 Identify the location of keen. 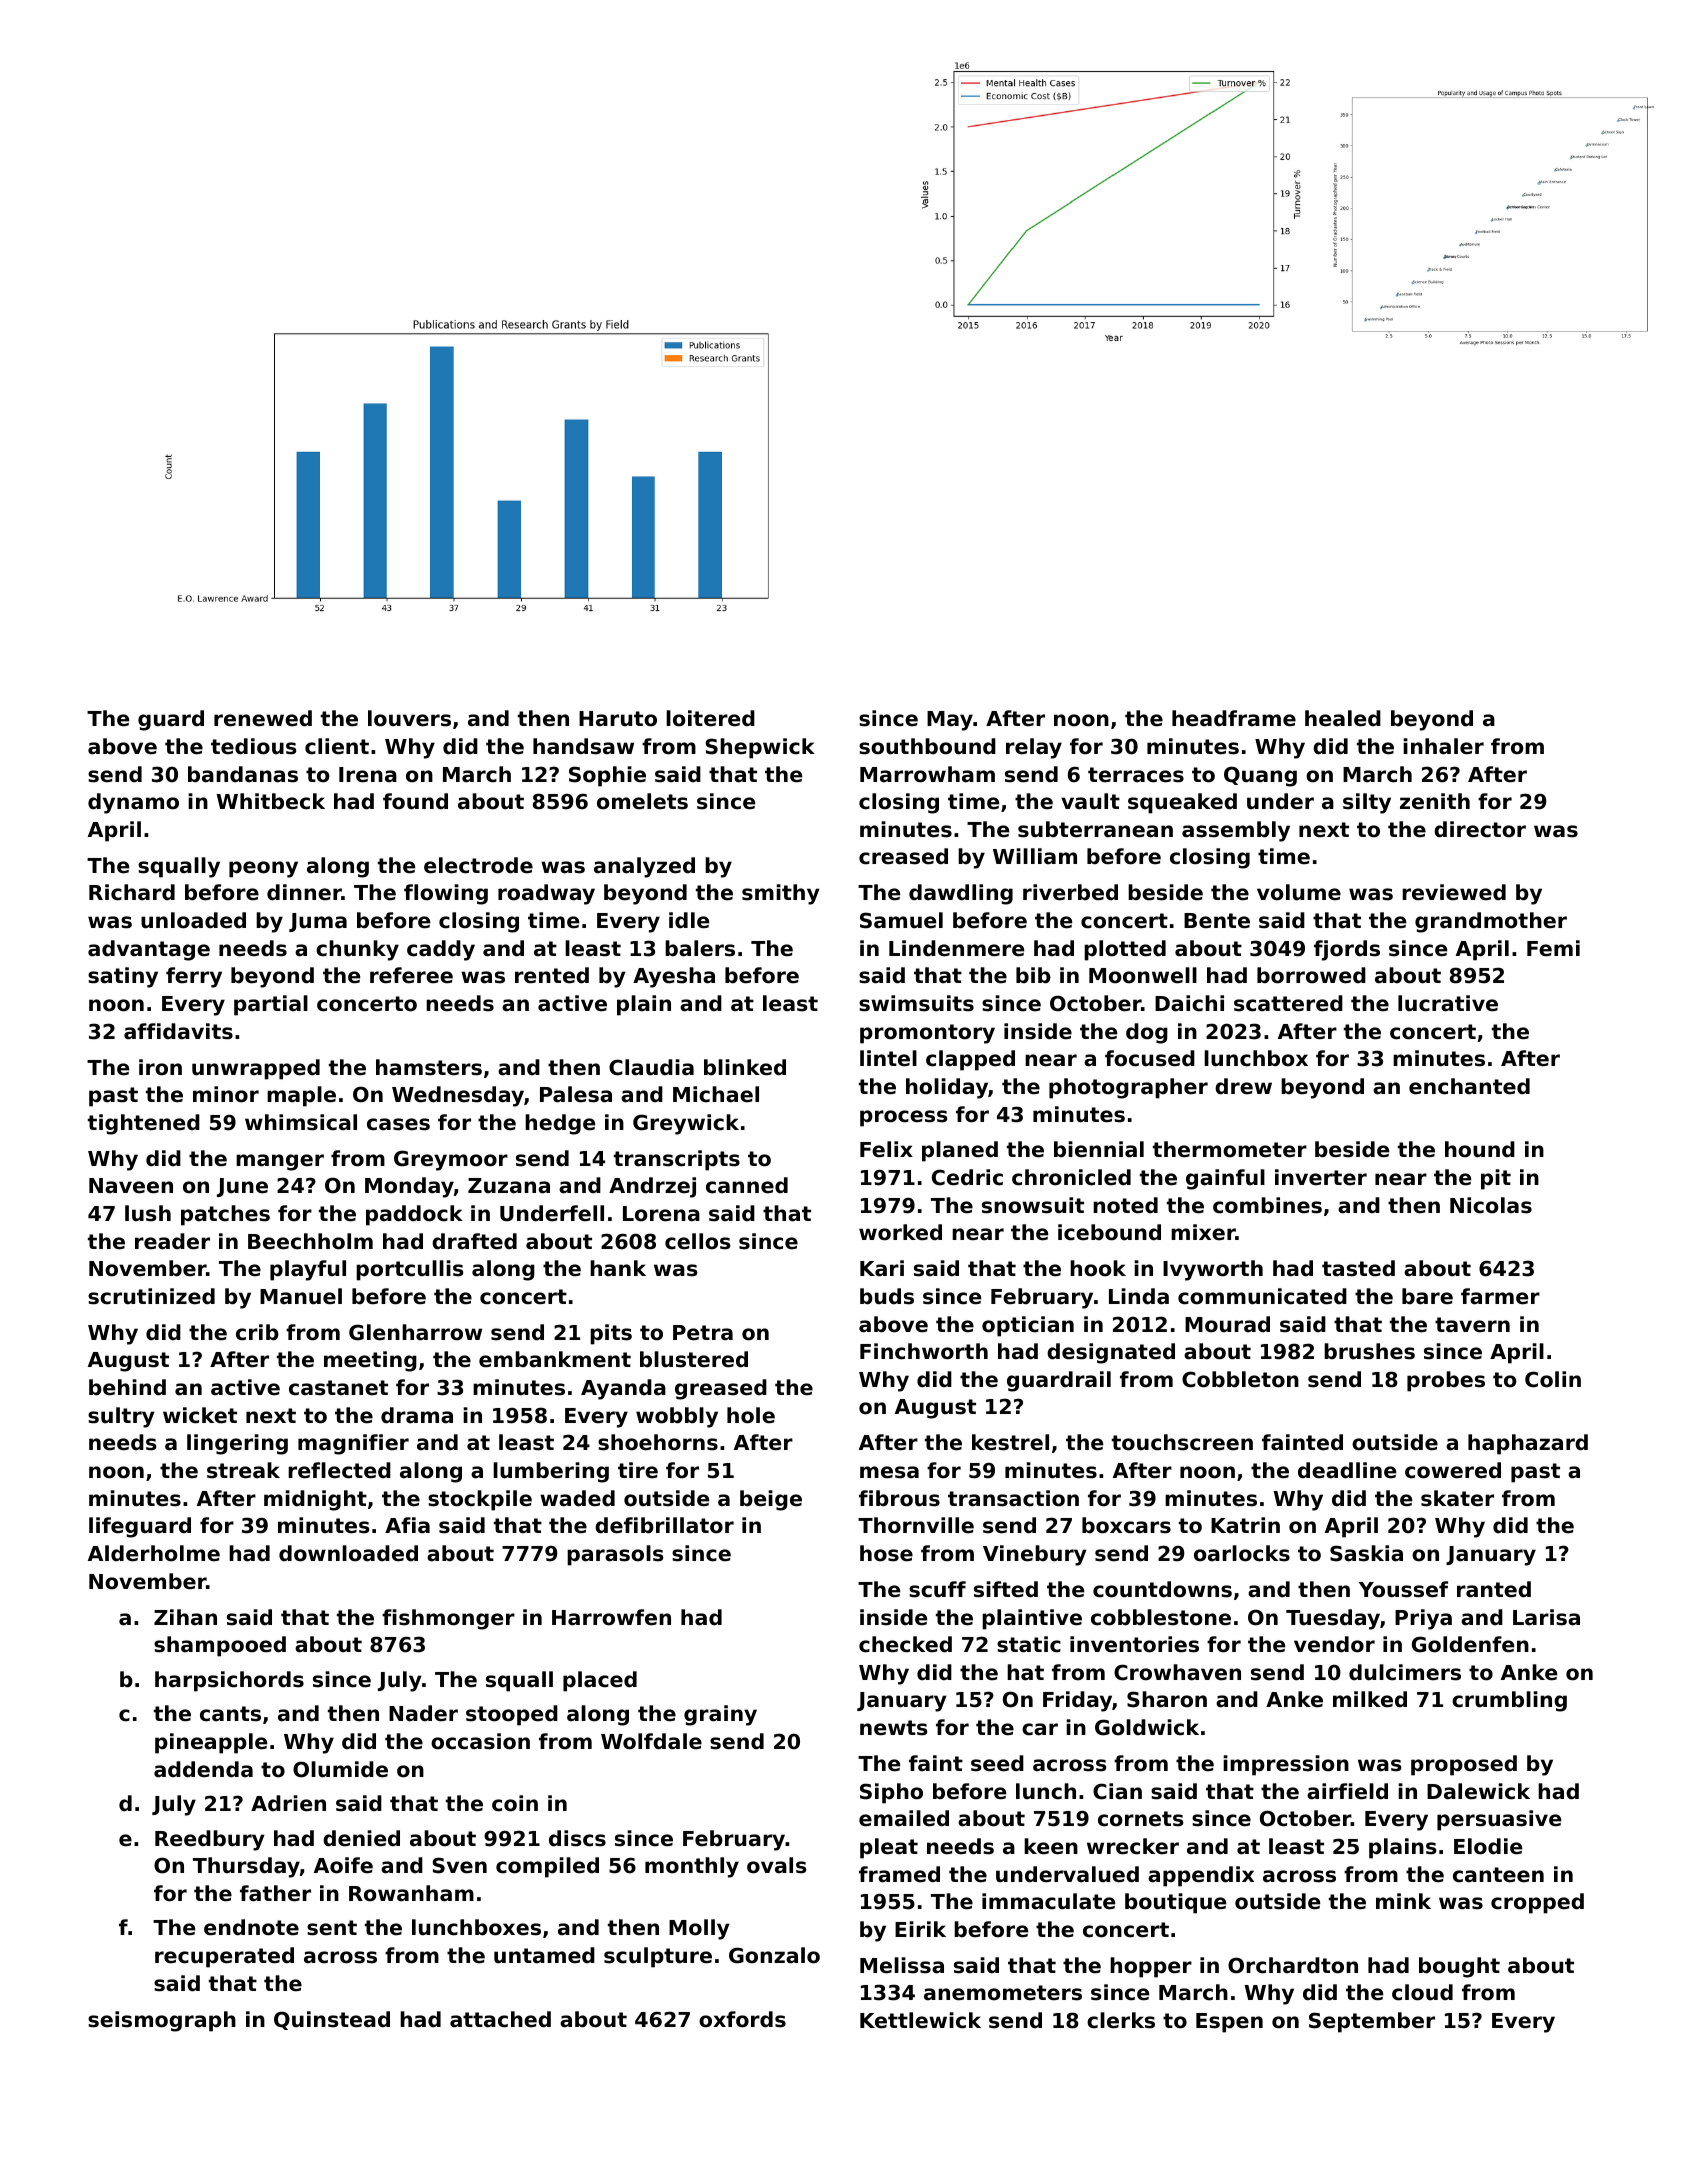
(1051, 1846).
